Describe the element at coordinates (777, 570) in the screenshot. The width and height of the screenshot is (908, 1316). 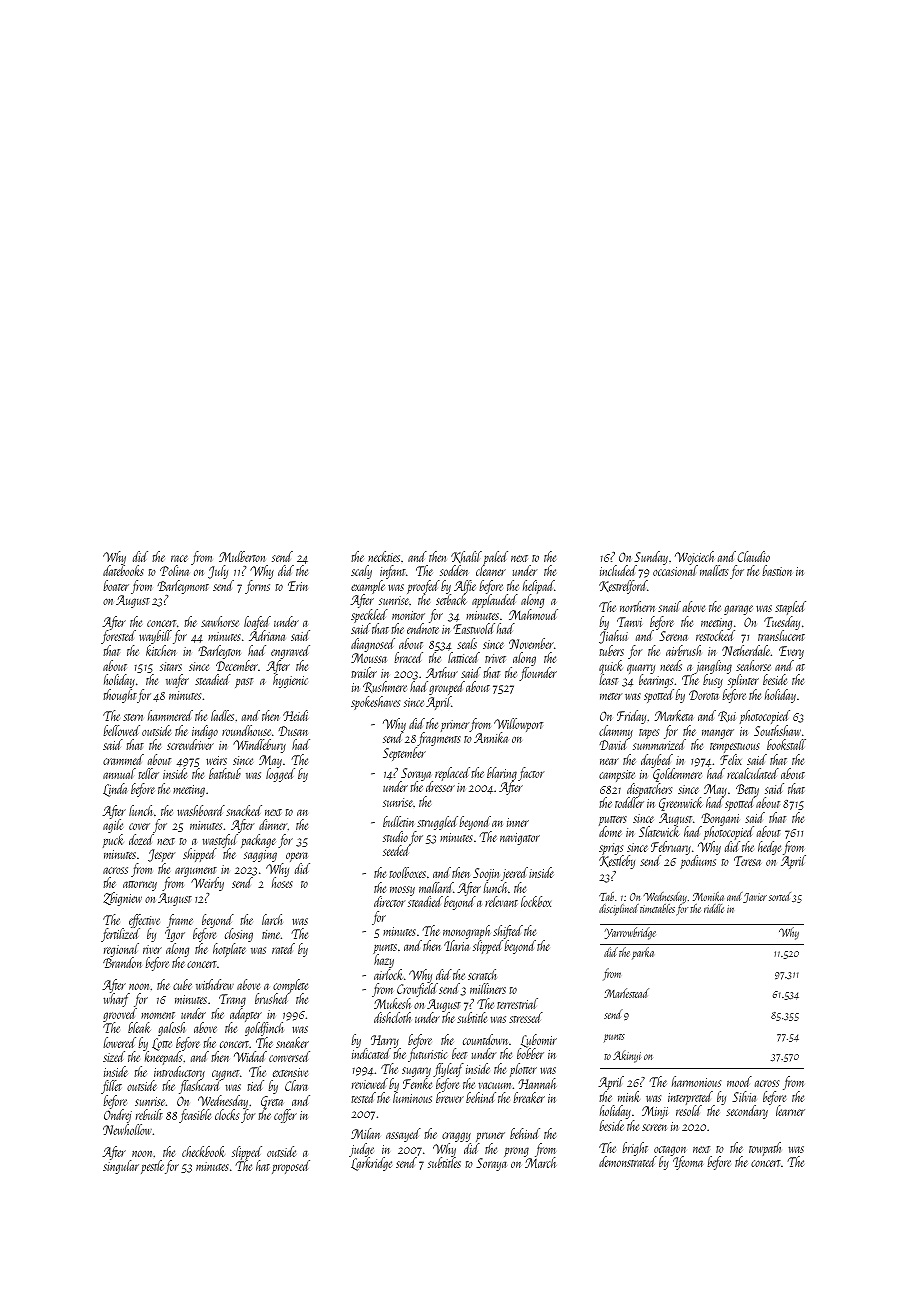
I see `bastion` at that location.
